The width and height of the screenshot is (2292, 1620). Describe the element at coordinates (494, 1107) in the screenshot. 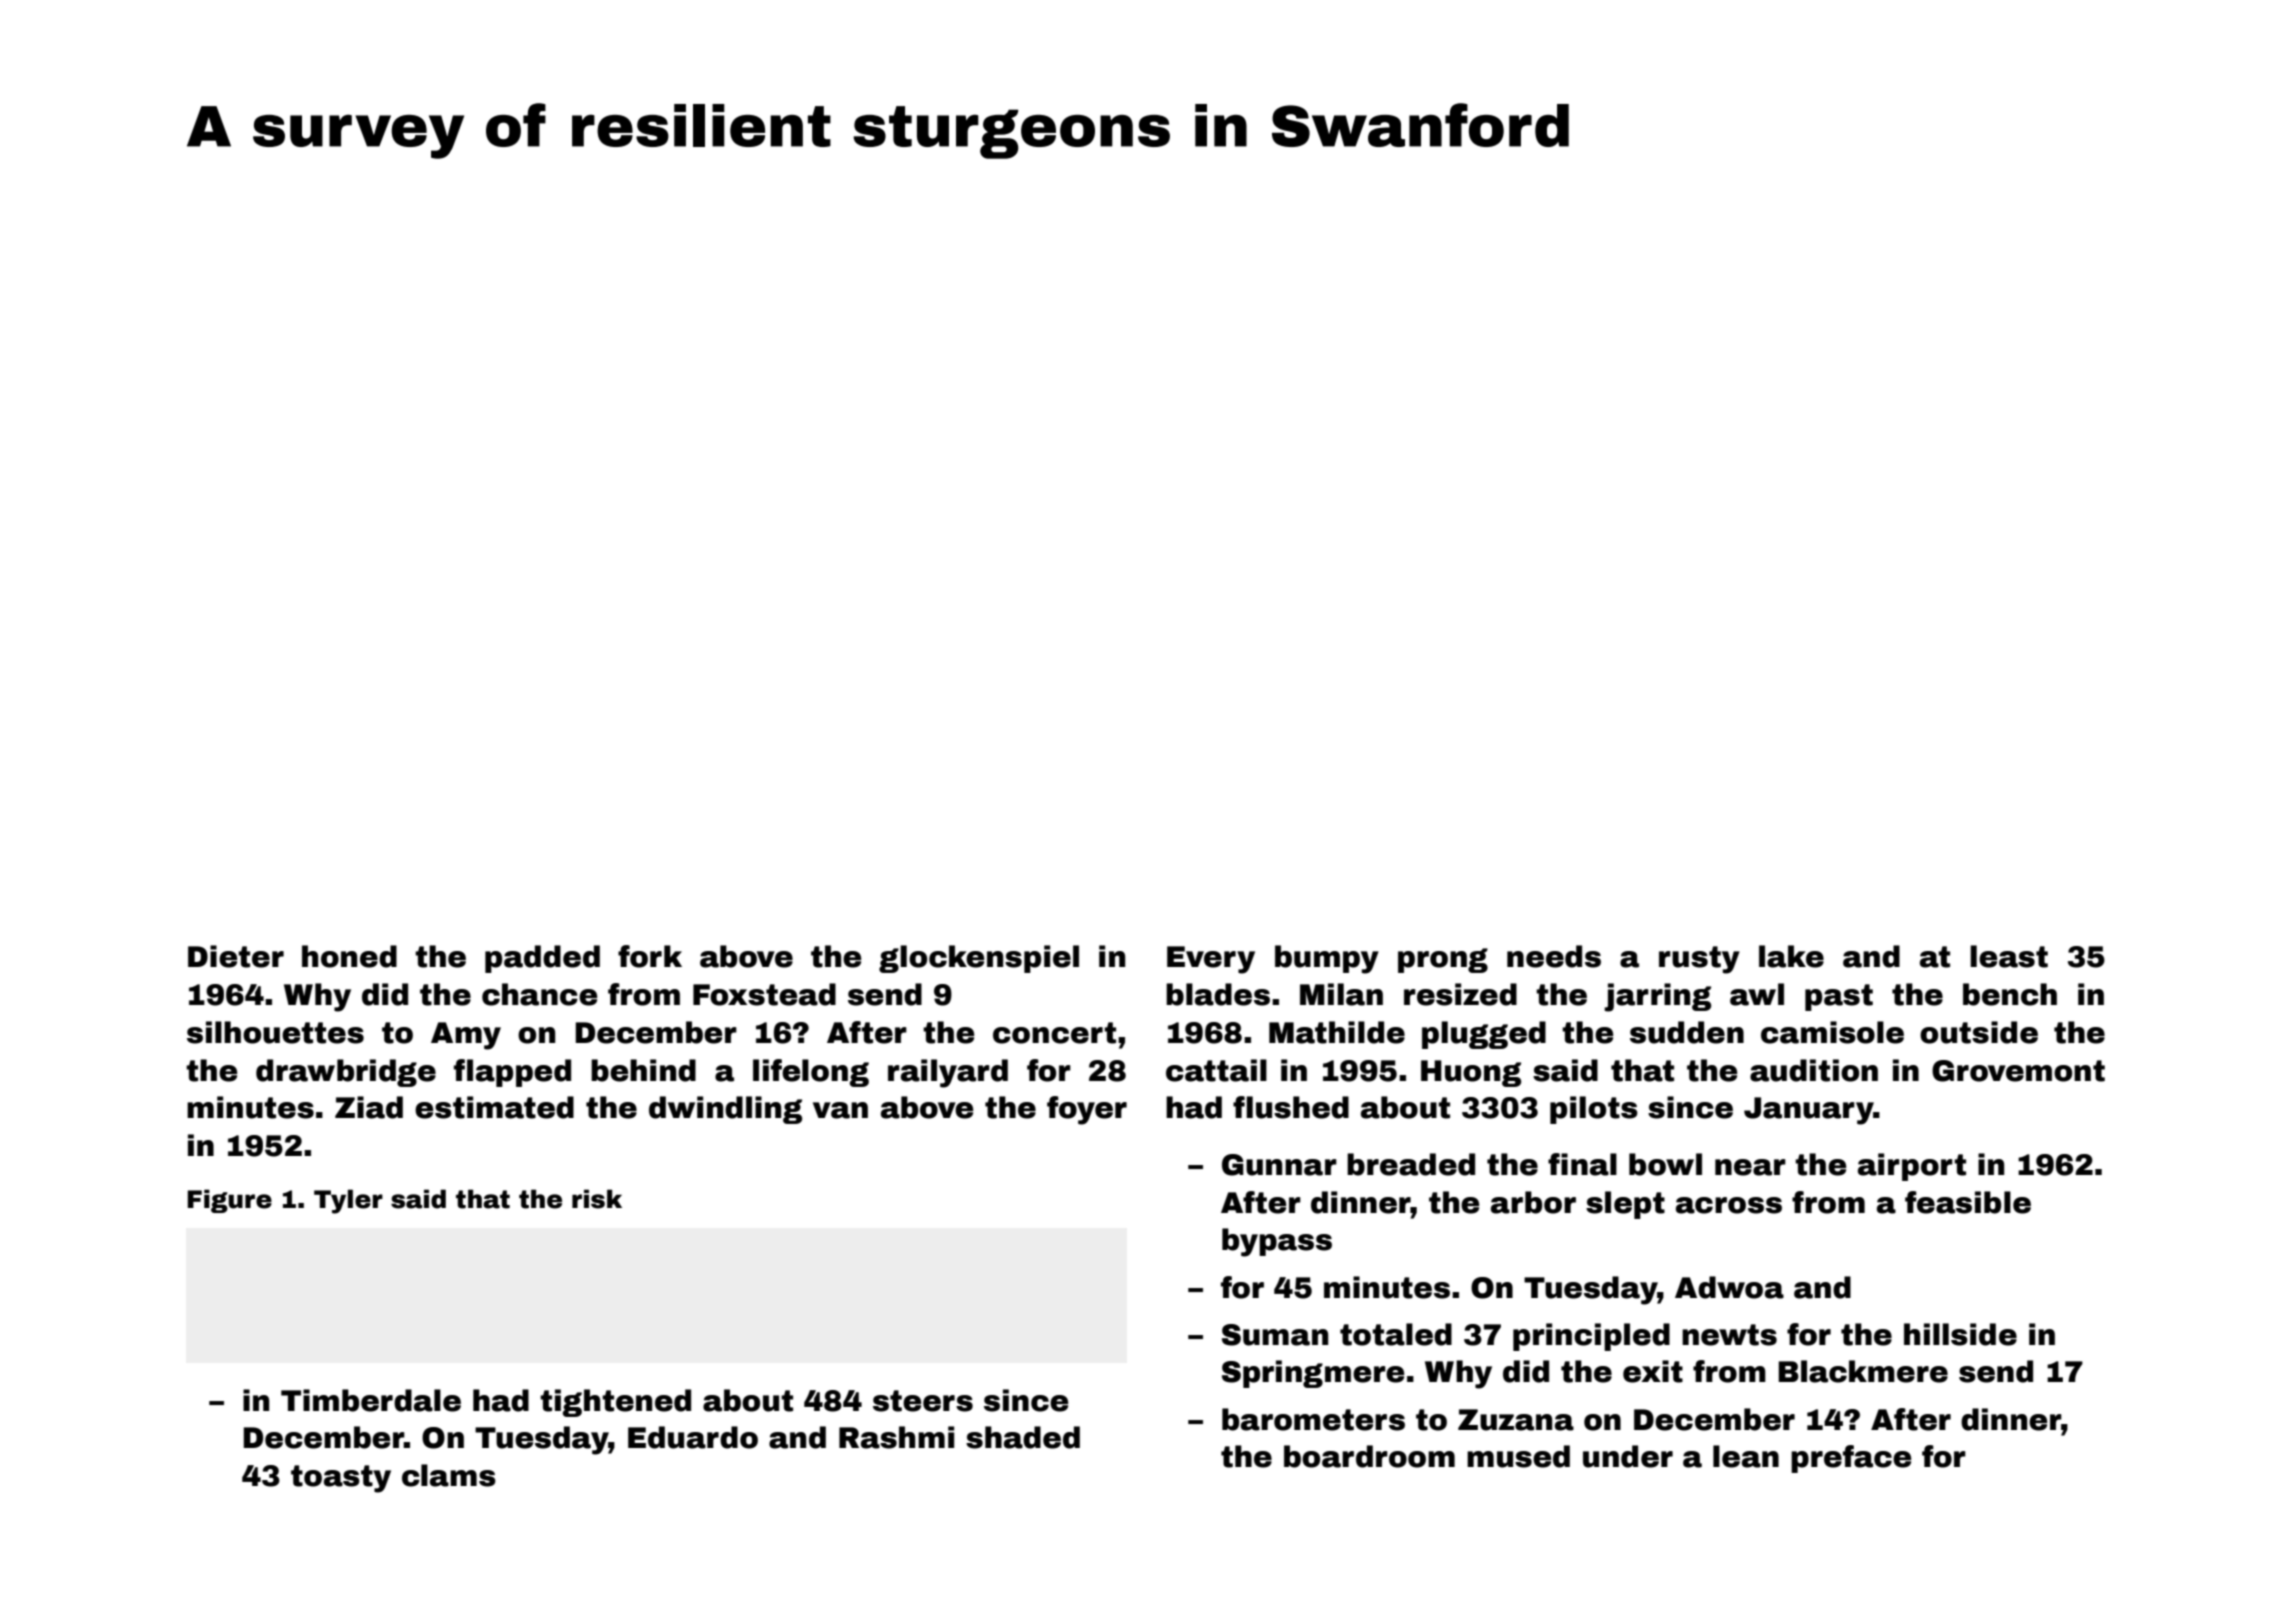

I see `estimated` at that location.
